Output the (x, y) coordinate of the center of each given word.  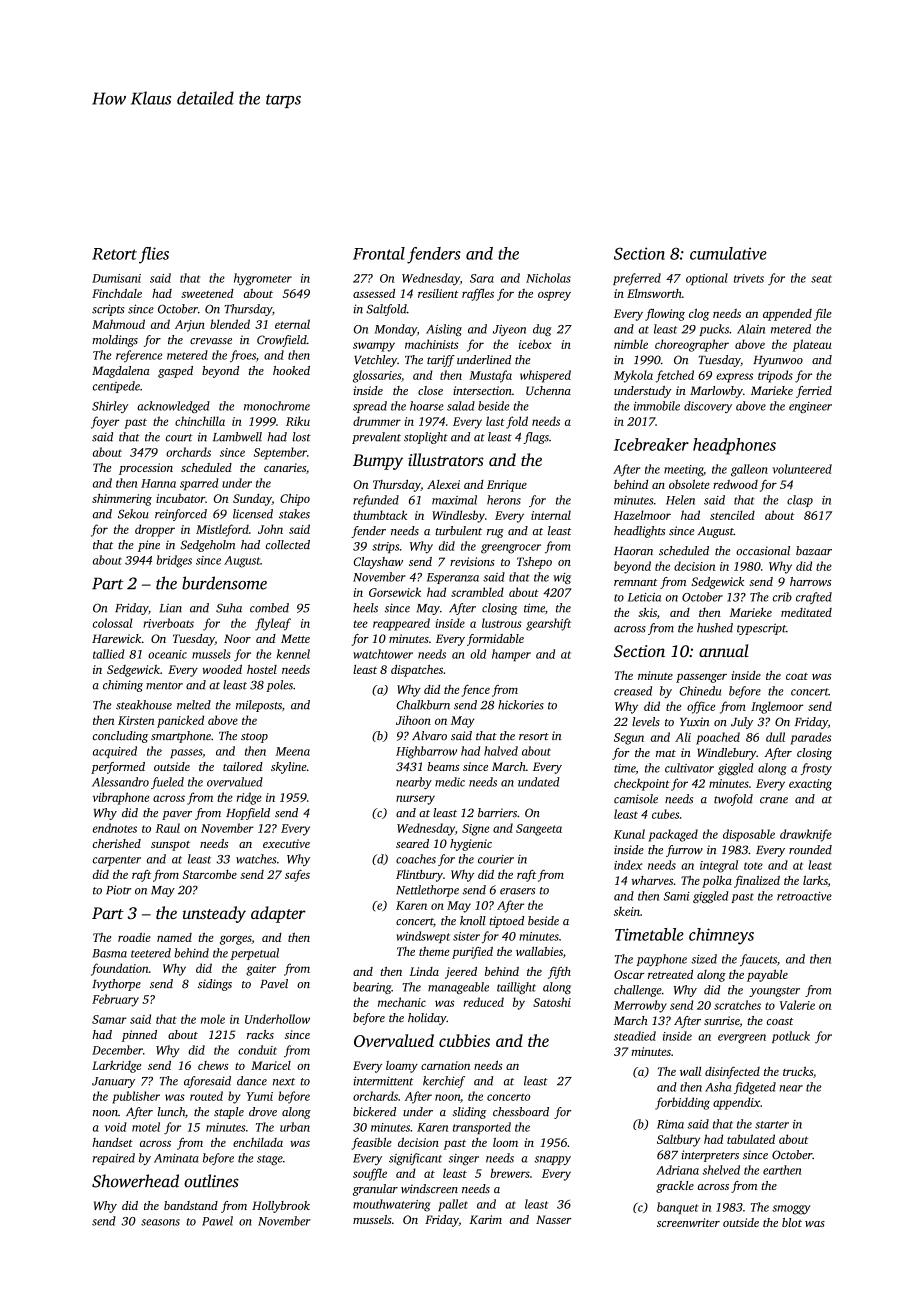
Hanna (158, 483)
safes (297, 875)
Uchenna (548, 390)
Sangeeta (539, 830)
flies (154, 255)
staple (229, 1113)
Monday (395, 330)
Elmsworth (654, 293)
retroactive (804, 896)
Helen (680, 500)
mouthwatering (391, 1205)
